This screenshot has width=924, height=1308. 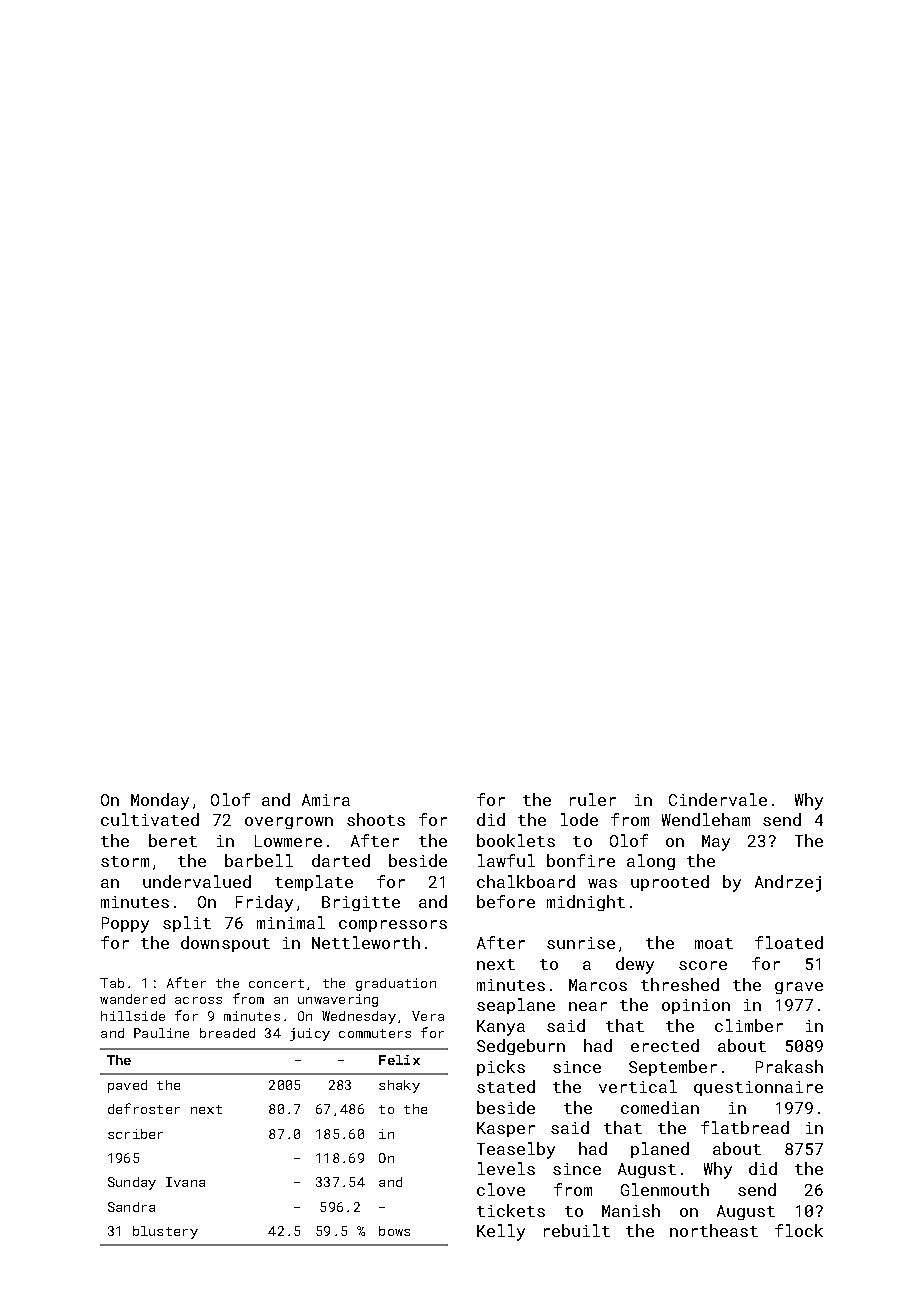 What do you see at coordinates (197, 881) in the screenshot?
I see `undervalued` at bounding box center [197, 881].
